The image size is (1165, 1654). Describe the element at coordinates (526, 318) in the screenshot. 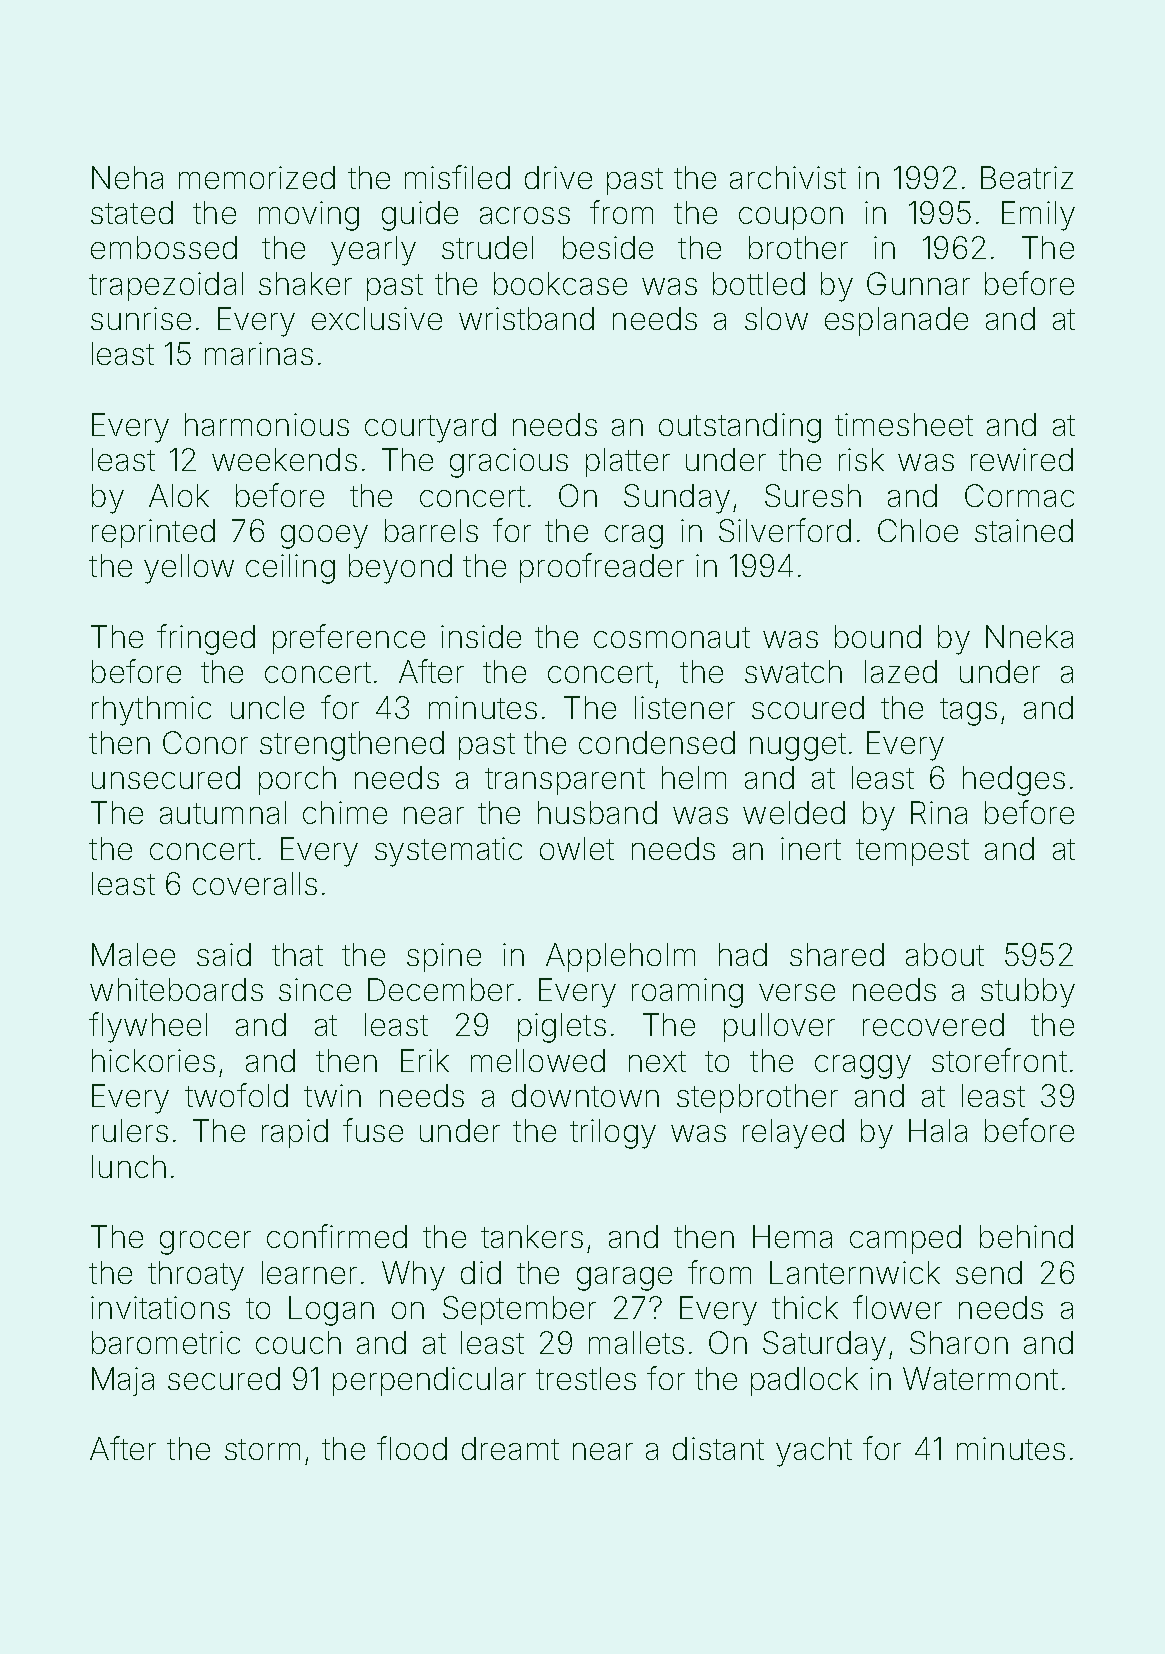

I see `wristband` at that location.
